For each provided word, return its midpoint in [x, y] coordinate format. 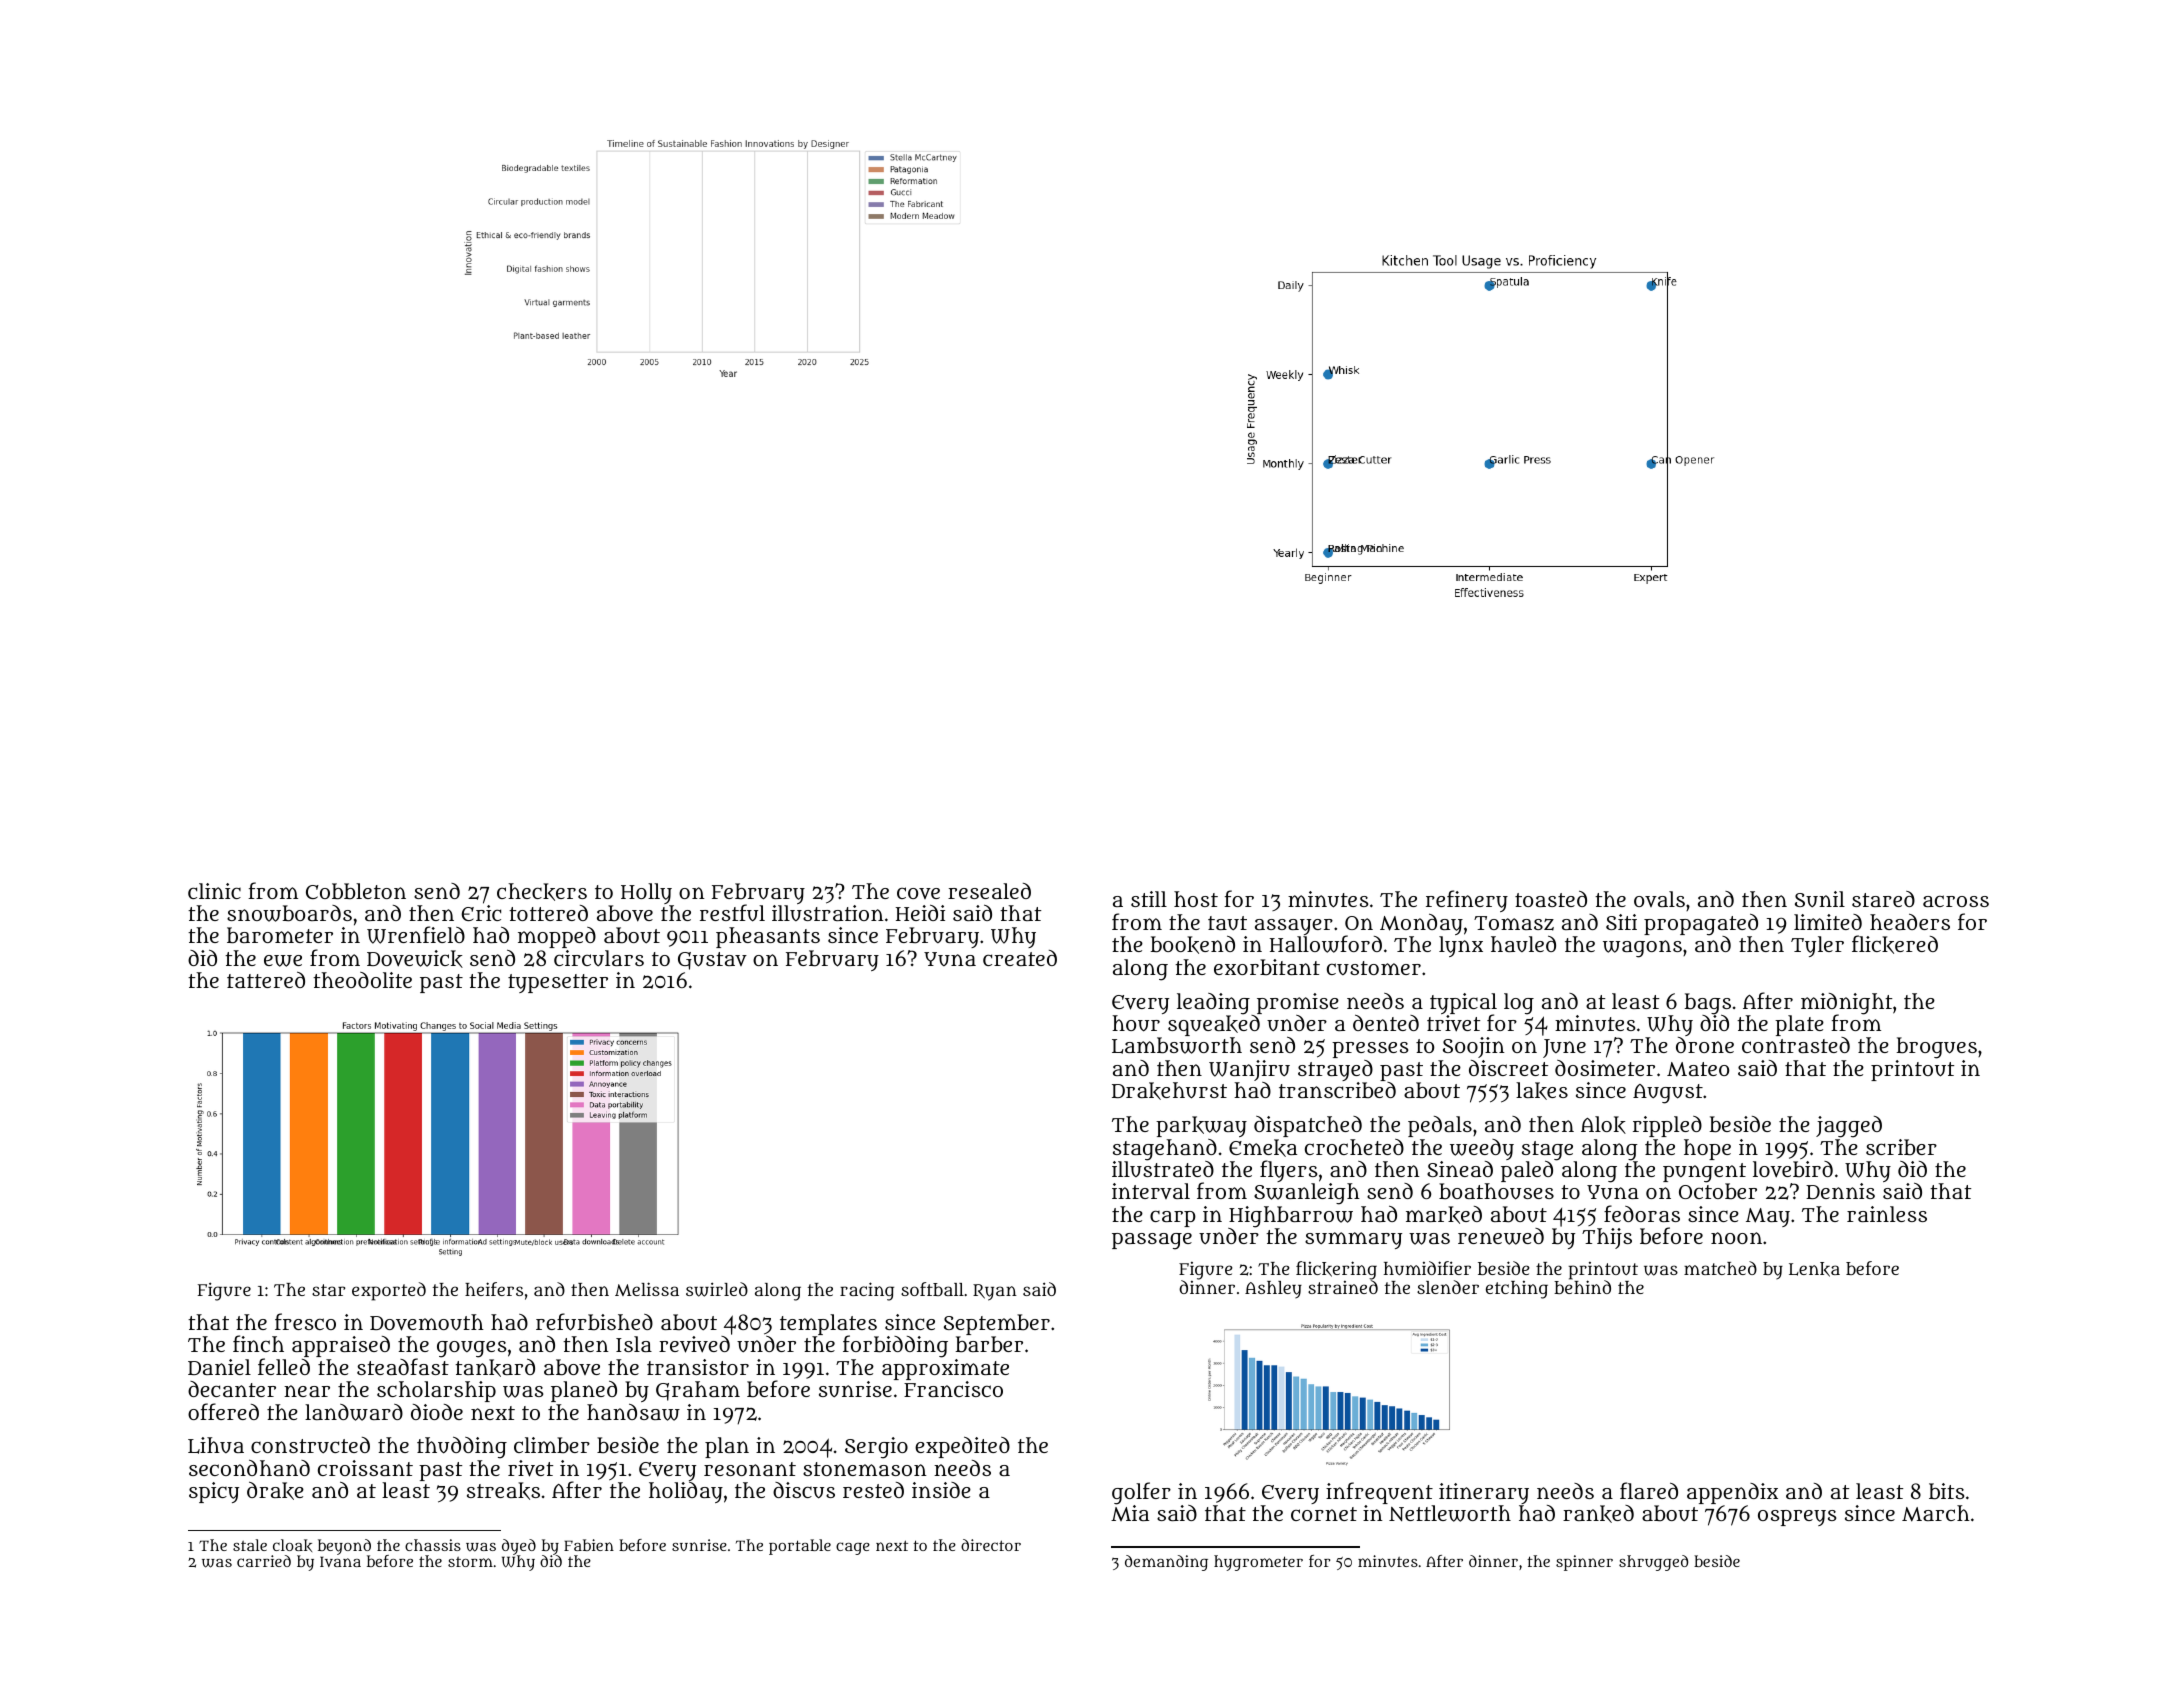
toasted [1551, 899]
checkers [542, 892]
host [1196, 899]
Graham [698, 1391]
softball [932, 1289]
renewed [1501, 1236]
